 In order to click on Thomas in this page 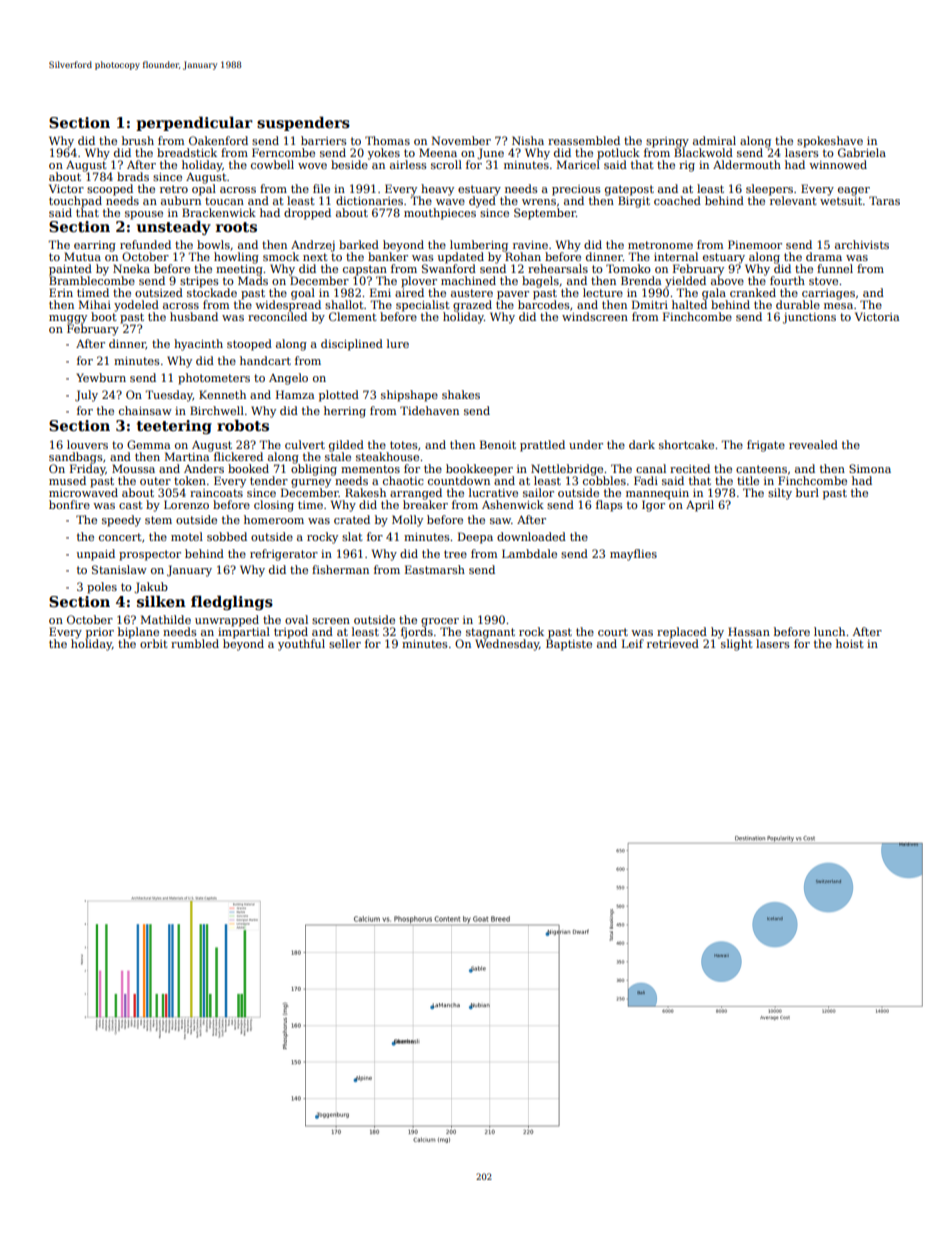, I will do `click(387, 140)`.
